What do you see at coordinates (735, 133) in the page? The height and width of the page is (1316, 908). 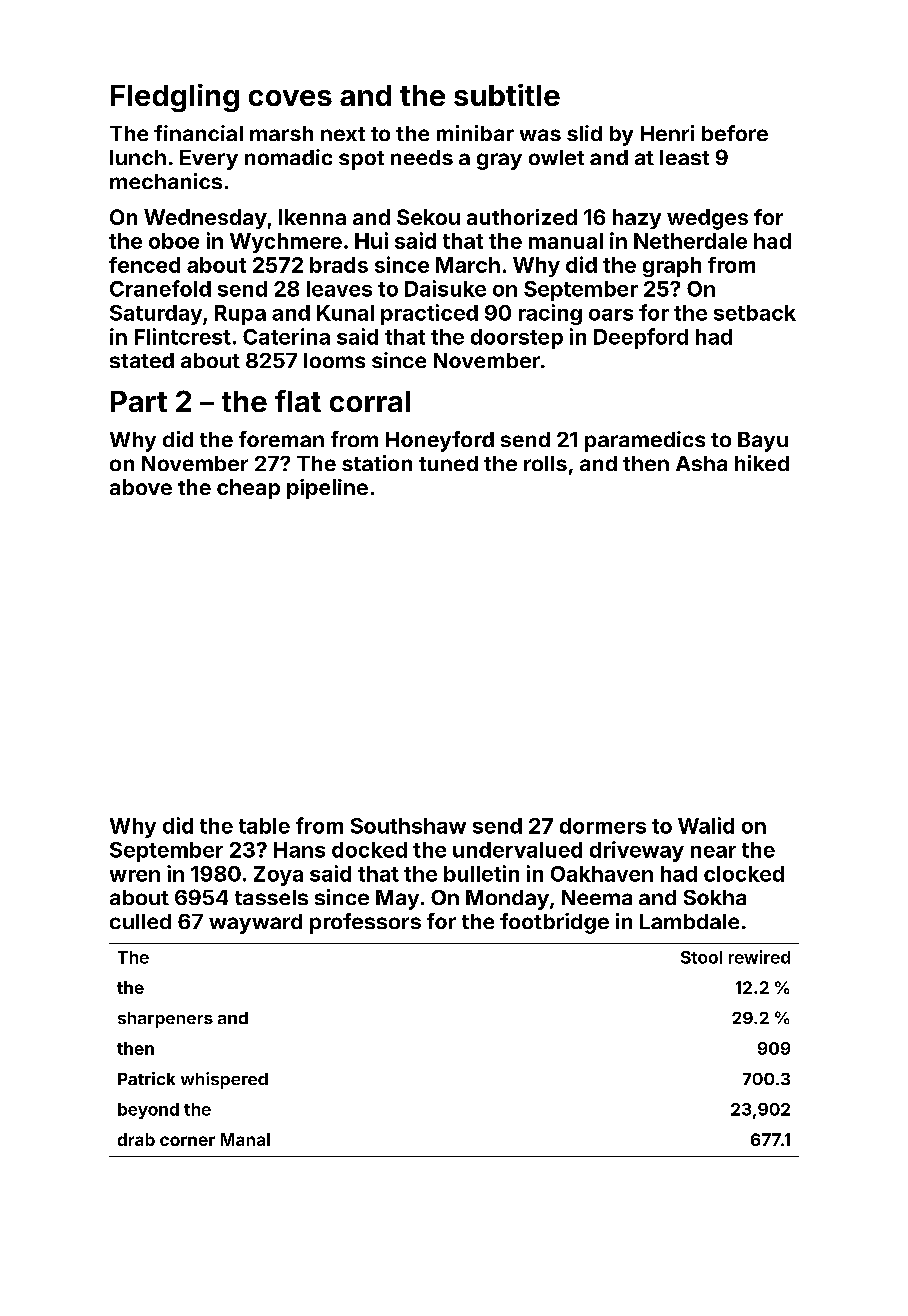 I see `before` at bounding box center [735, 133].
